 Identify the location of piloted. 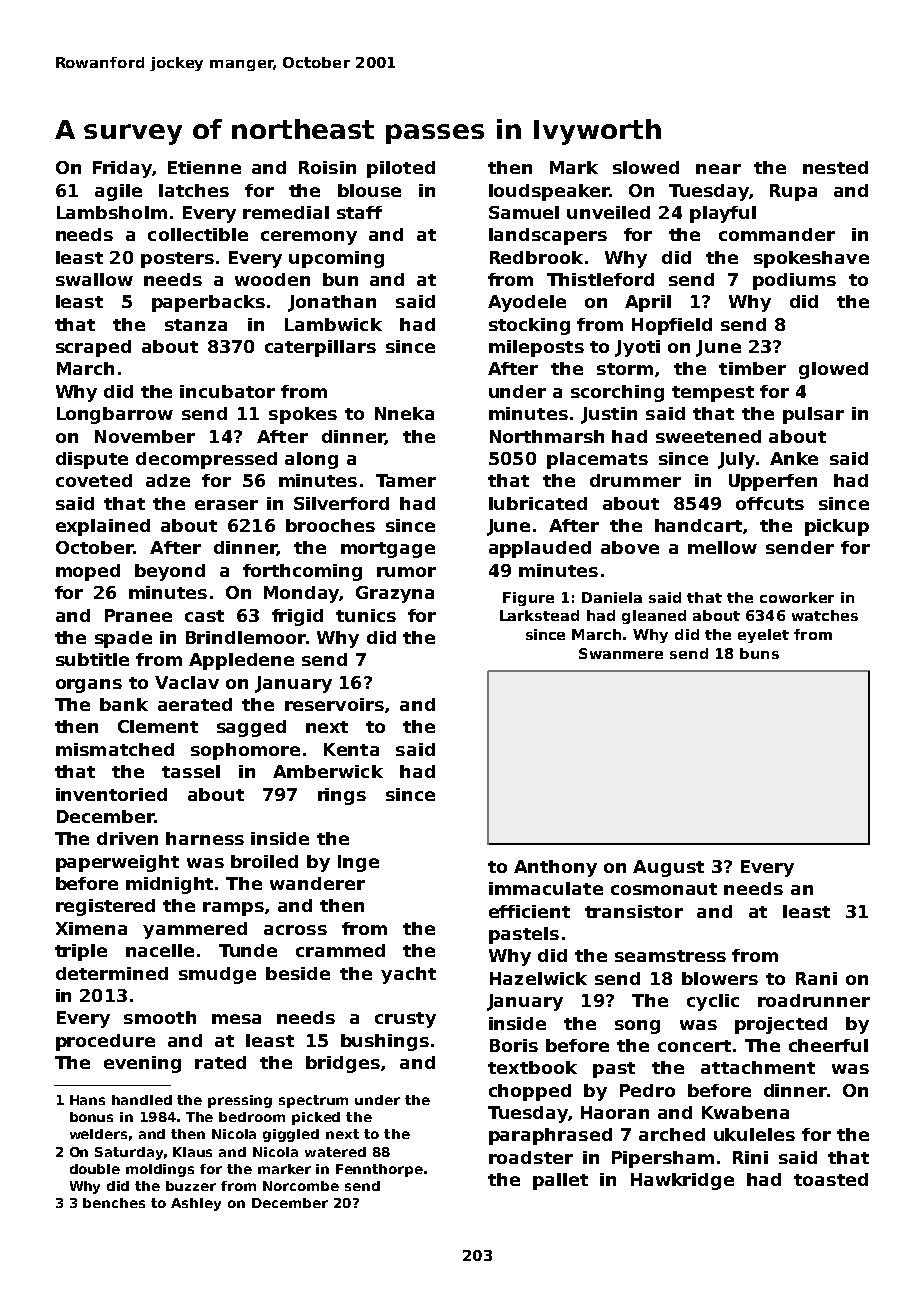
(401, 169).
